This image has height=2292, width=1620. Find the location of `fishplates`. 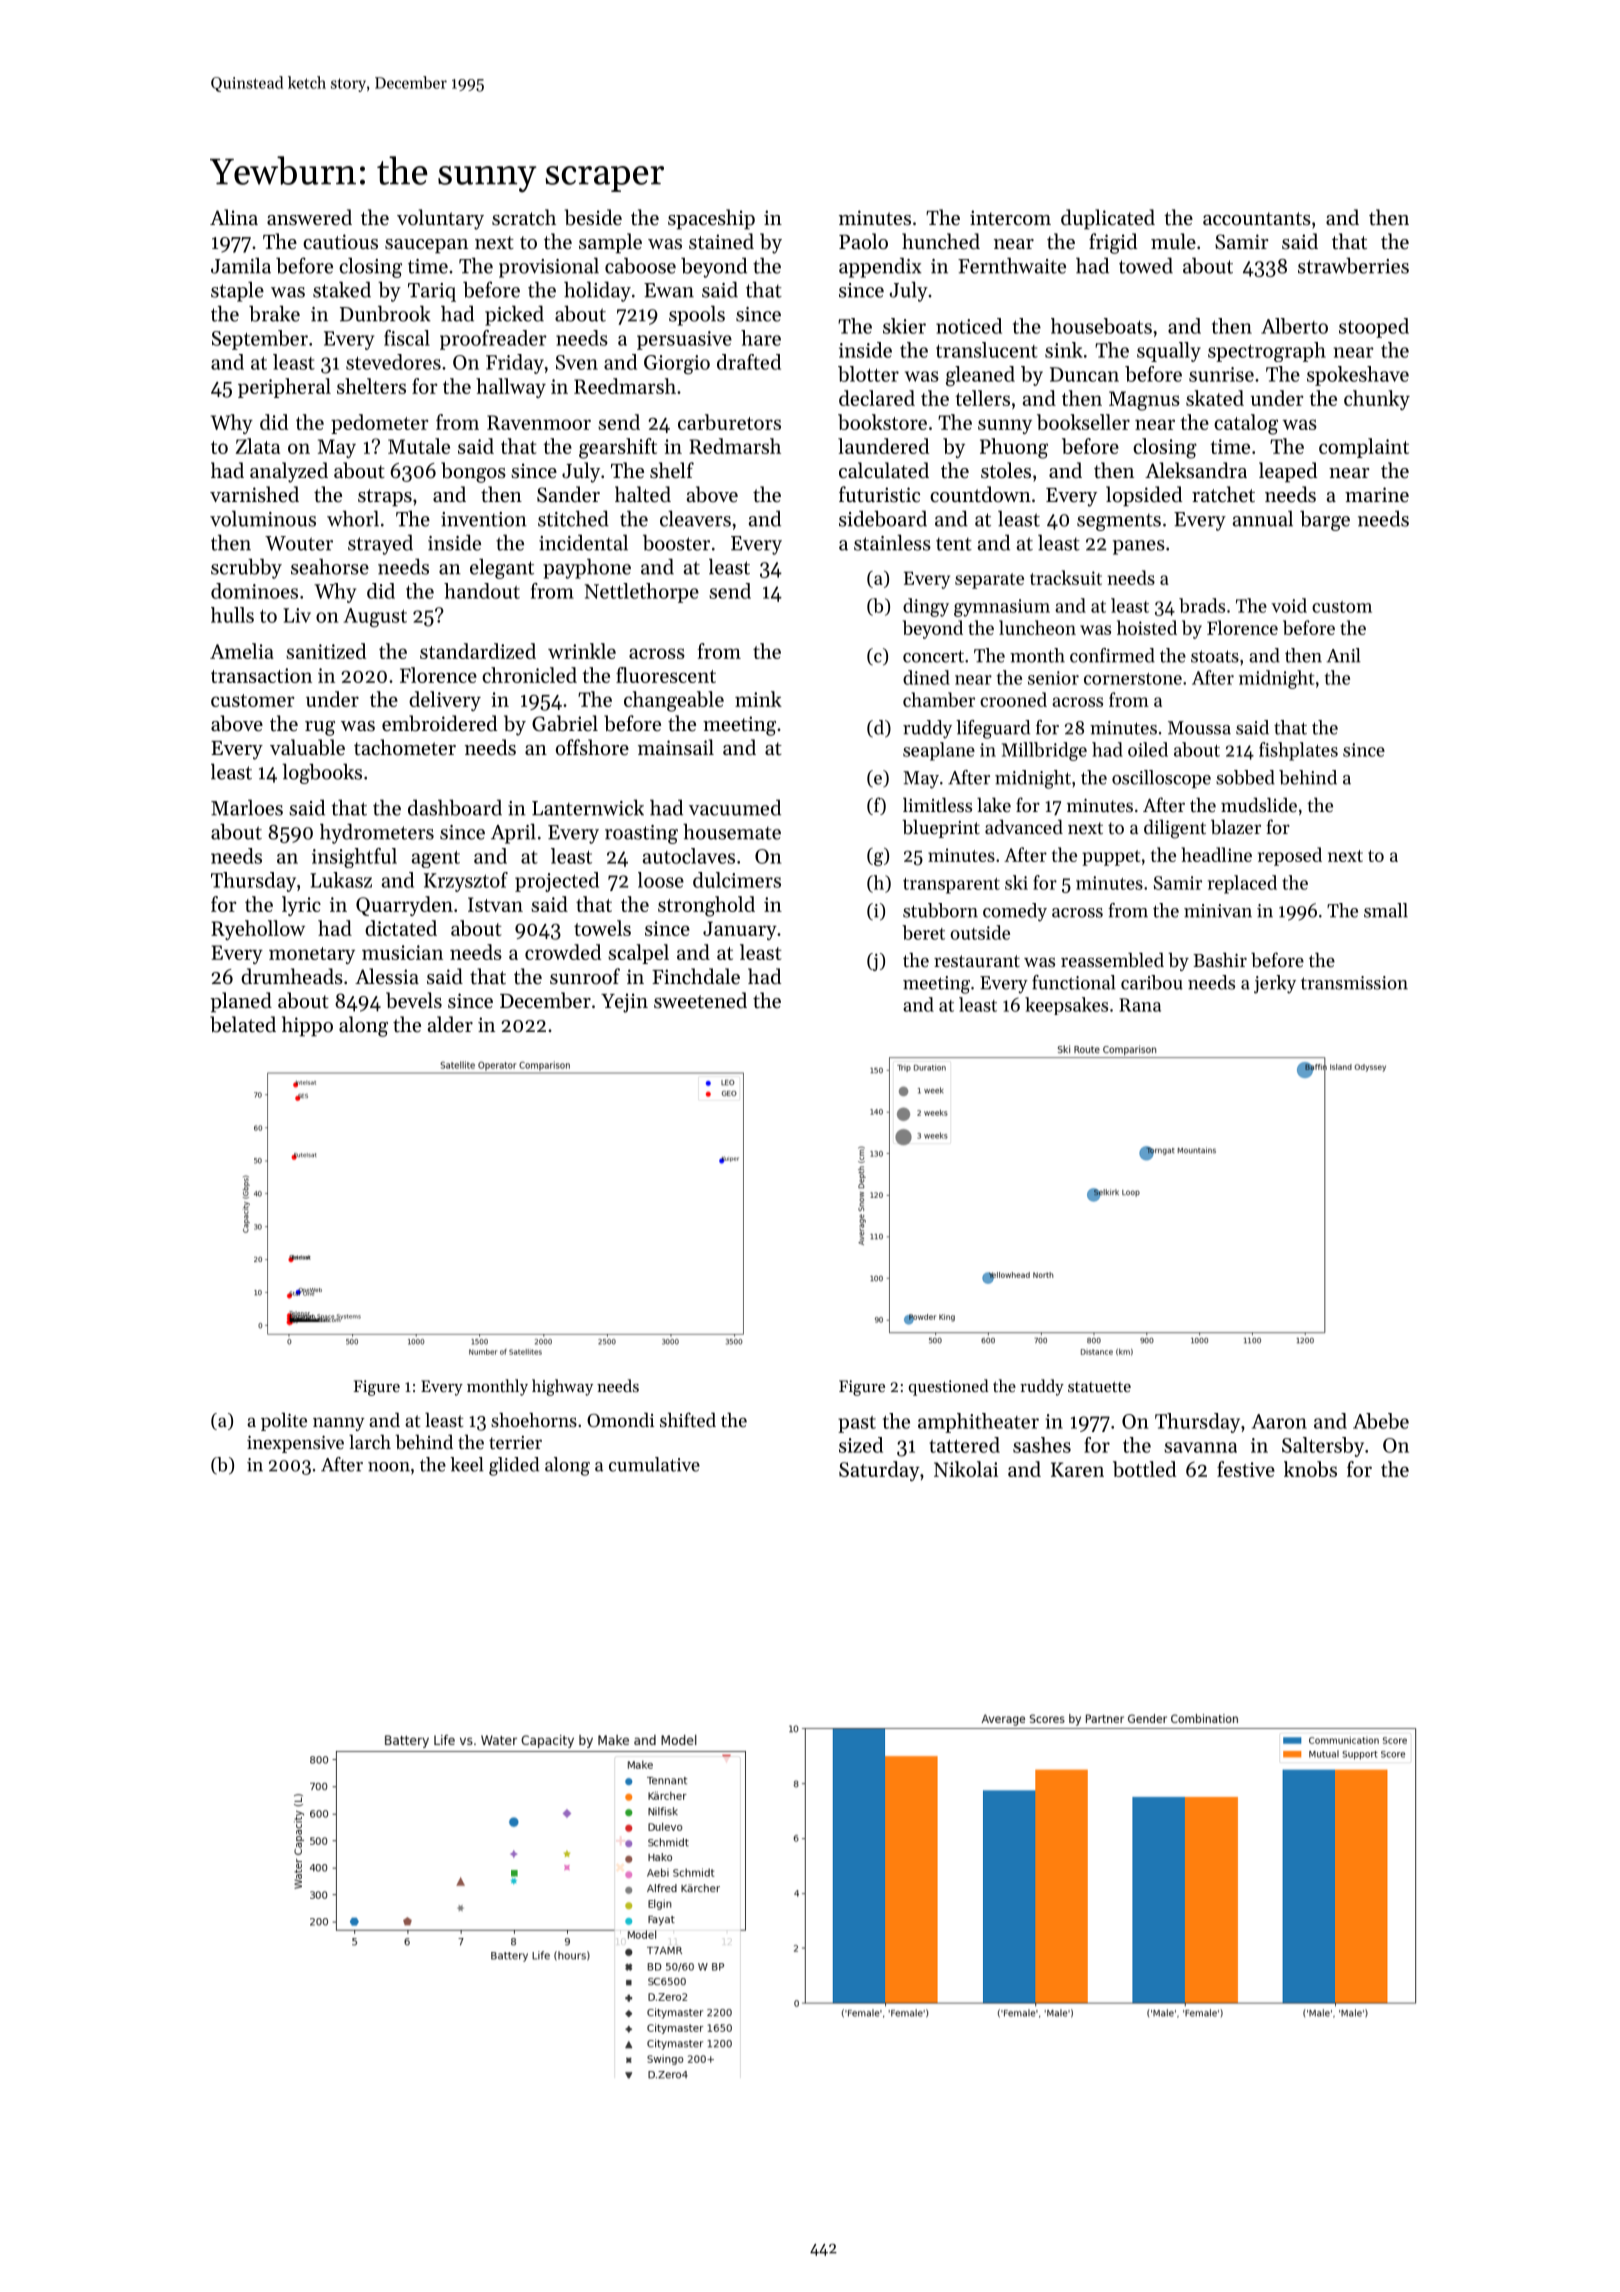

fishplates is located at coordinates (1298, 751).
